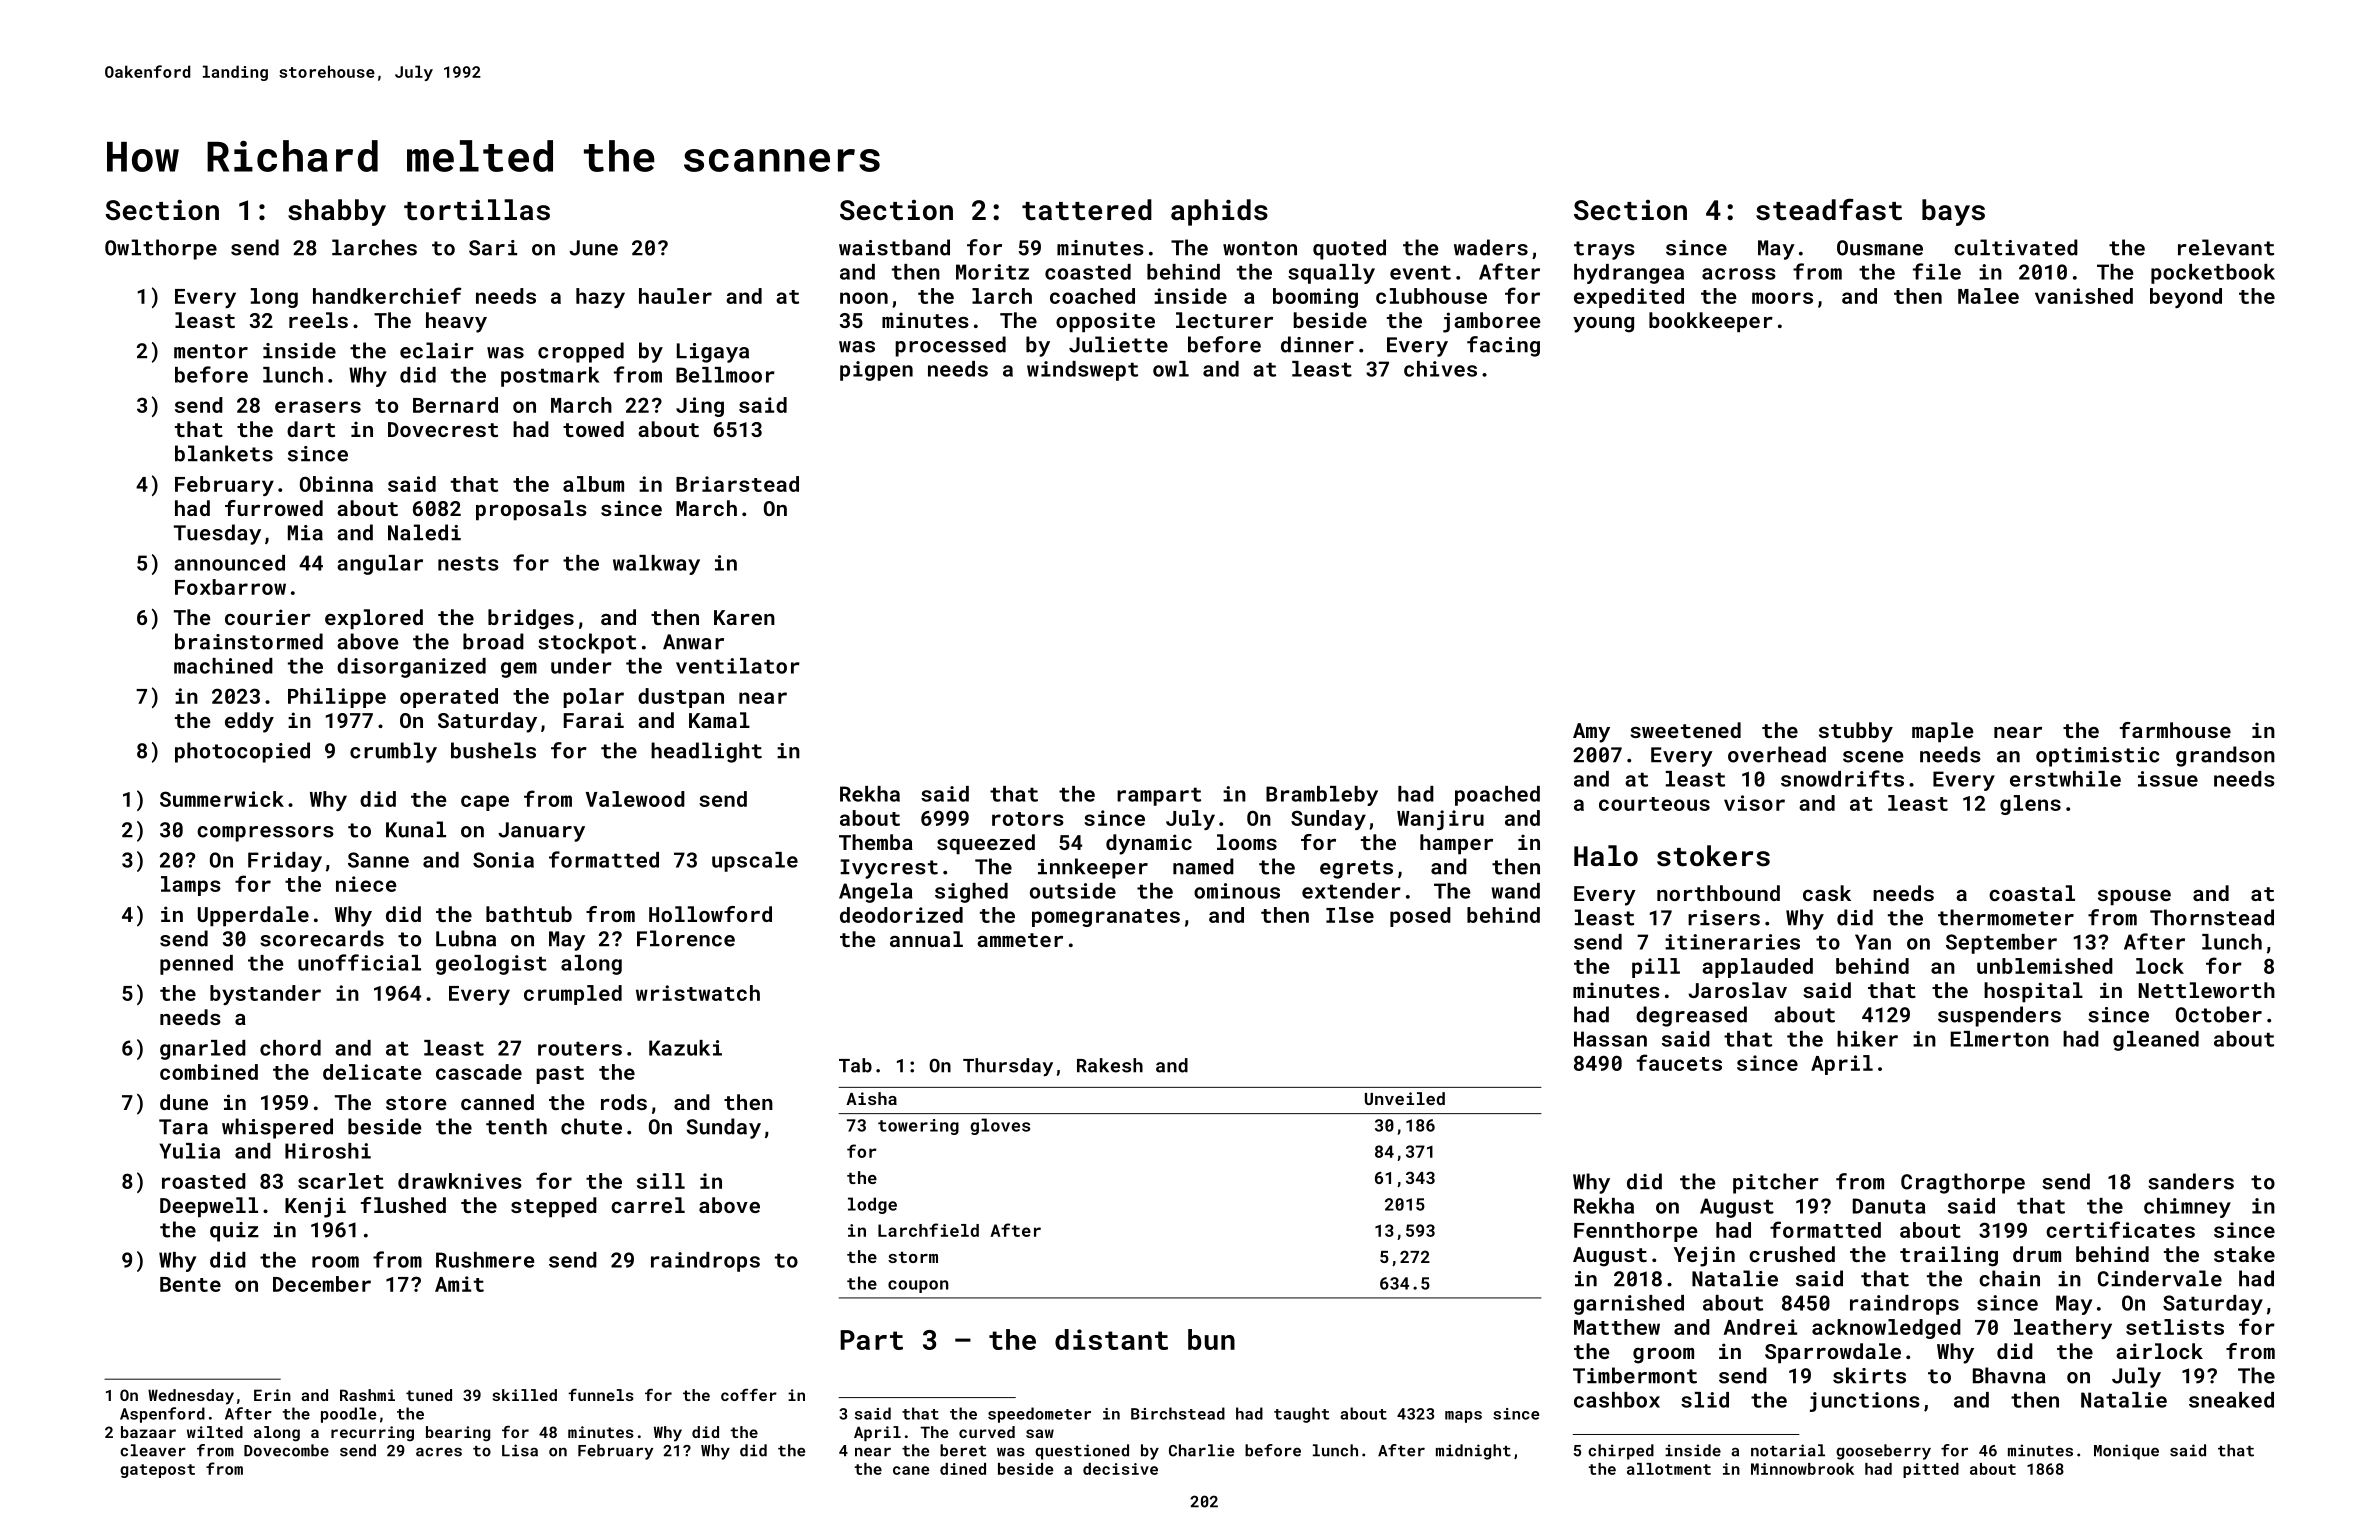 The width and height of the screenshot is (2380, 1540). I want to click on farmhouse, so click(2175, 730).
